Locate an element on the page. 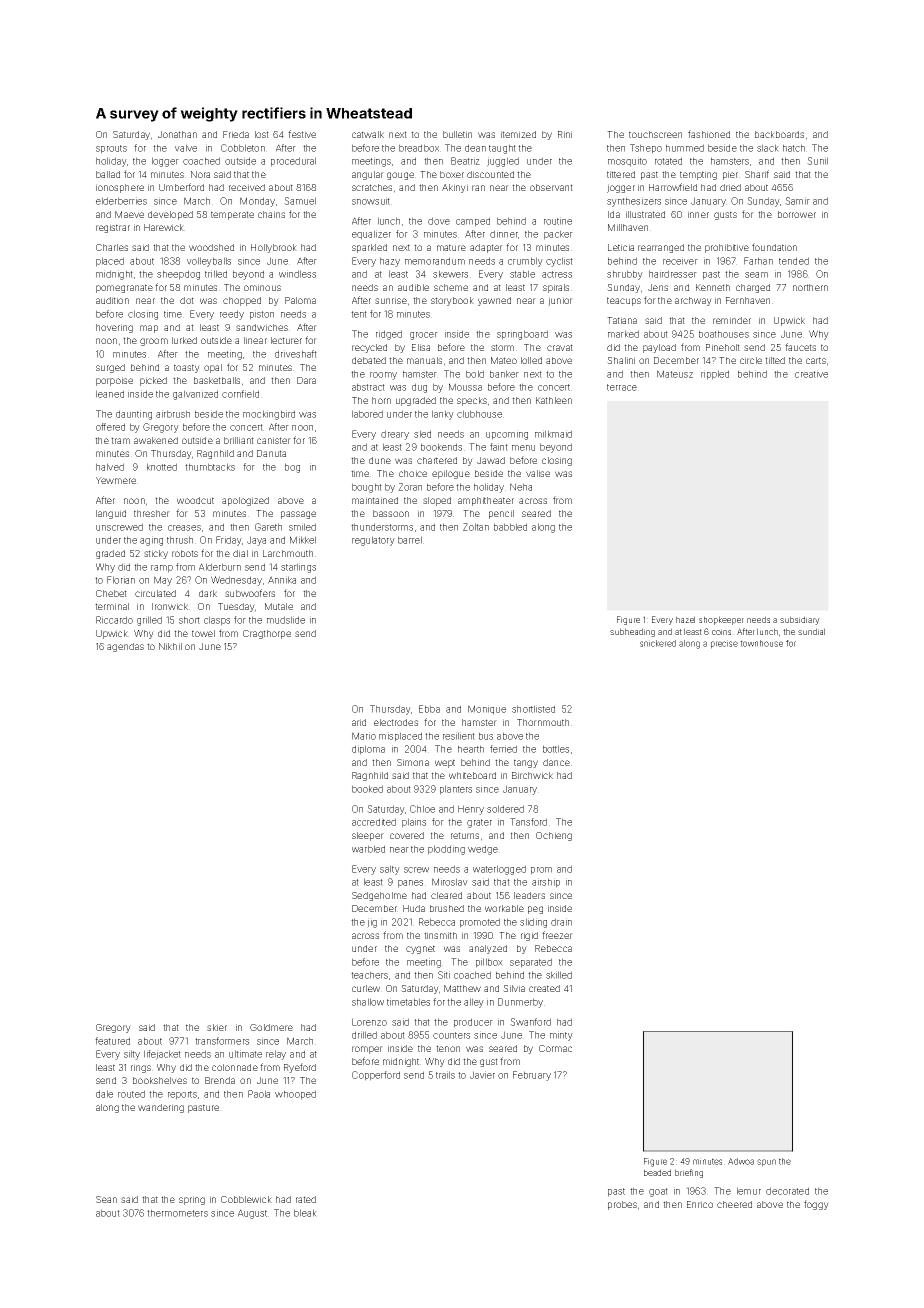 This document has height=1308, width=924. Enrico is located at coordinates (700, 1204).
